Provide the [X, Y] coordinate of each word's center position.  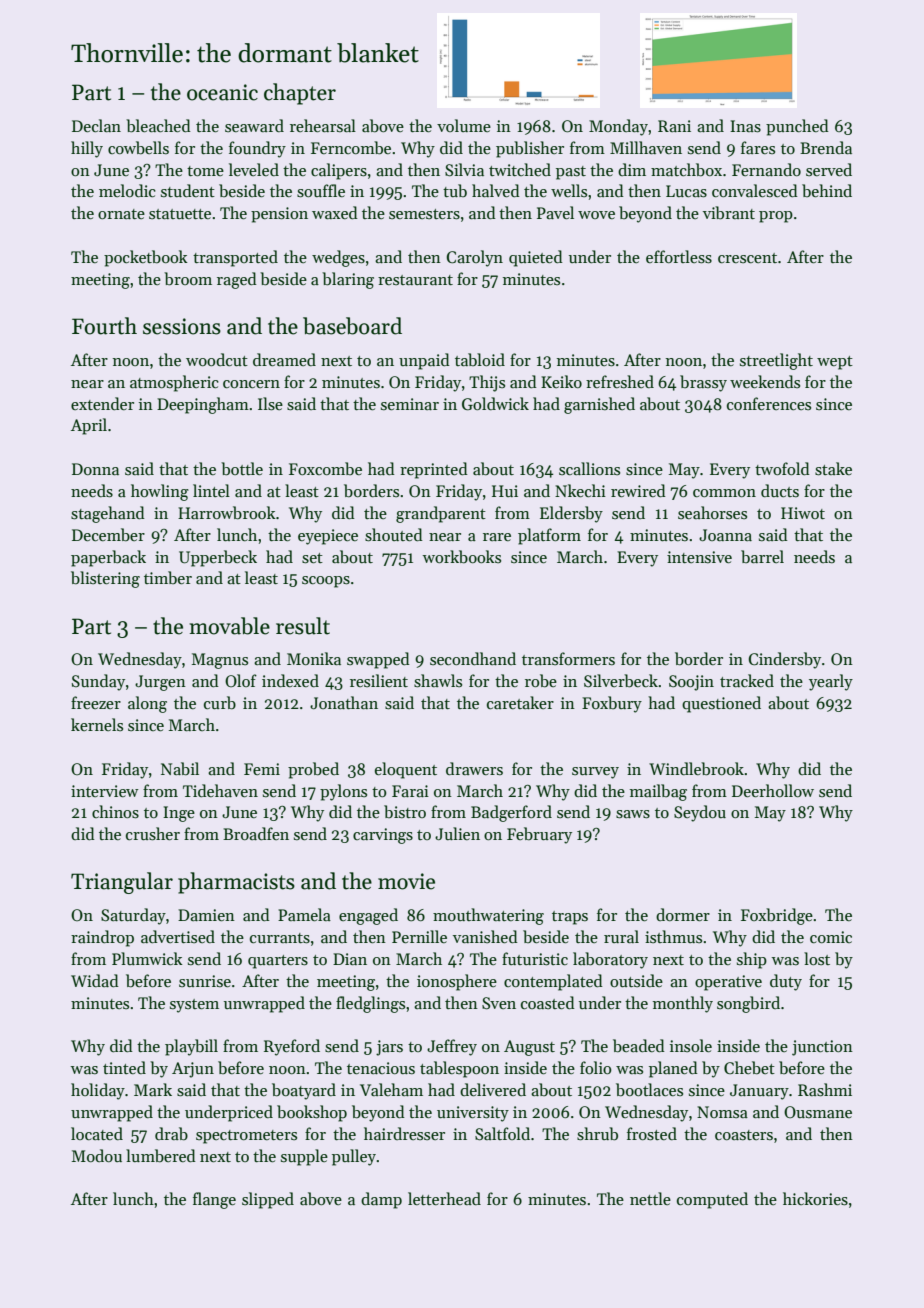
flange [214, 1200]
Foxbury [612, 704]
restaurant [415, 280]
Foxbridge [777, 916]
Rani [674, 126]
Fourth [104, 326]
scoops [326, 582]
